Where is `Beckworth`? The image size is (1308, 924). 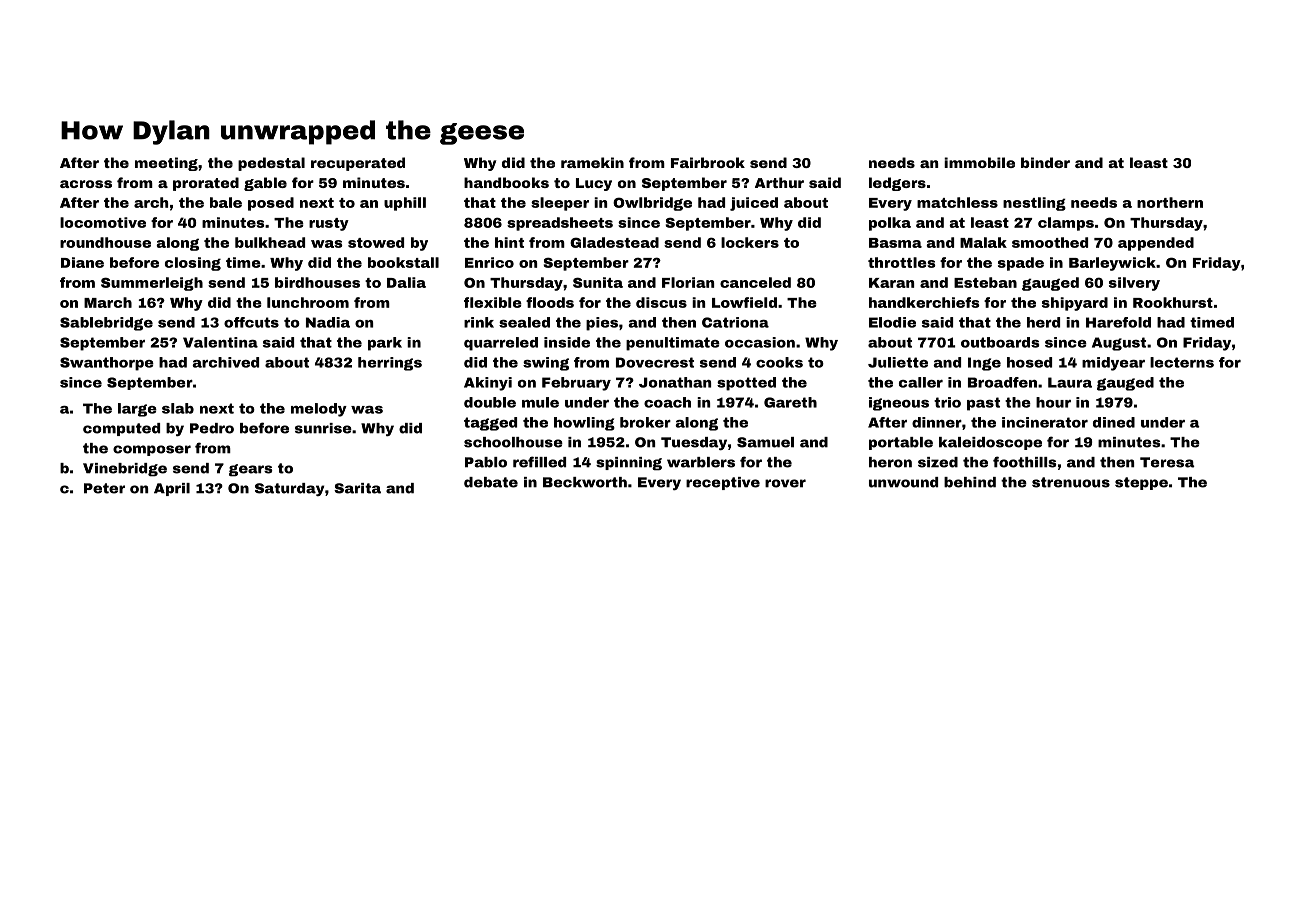
Beckworth is located at coordinates (585, 482).
